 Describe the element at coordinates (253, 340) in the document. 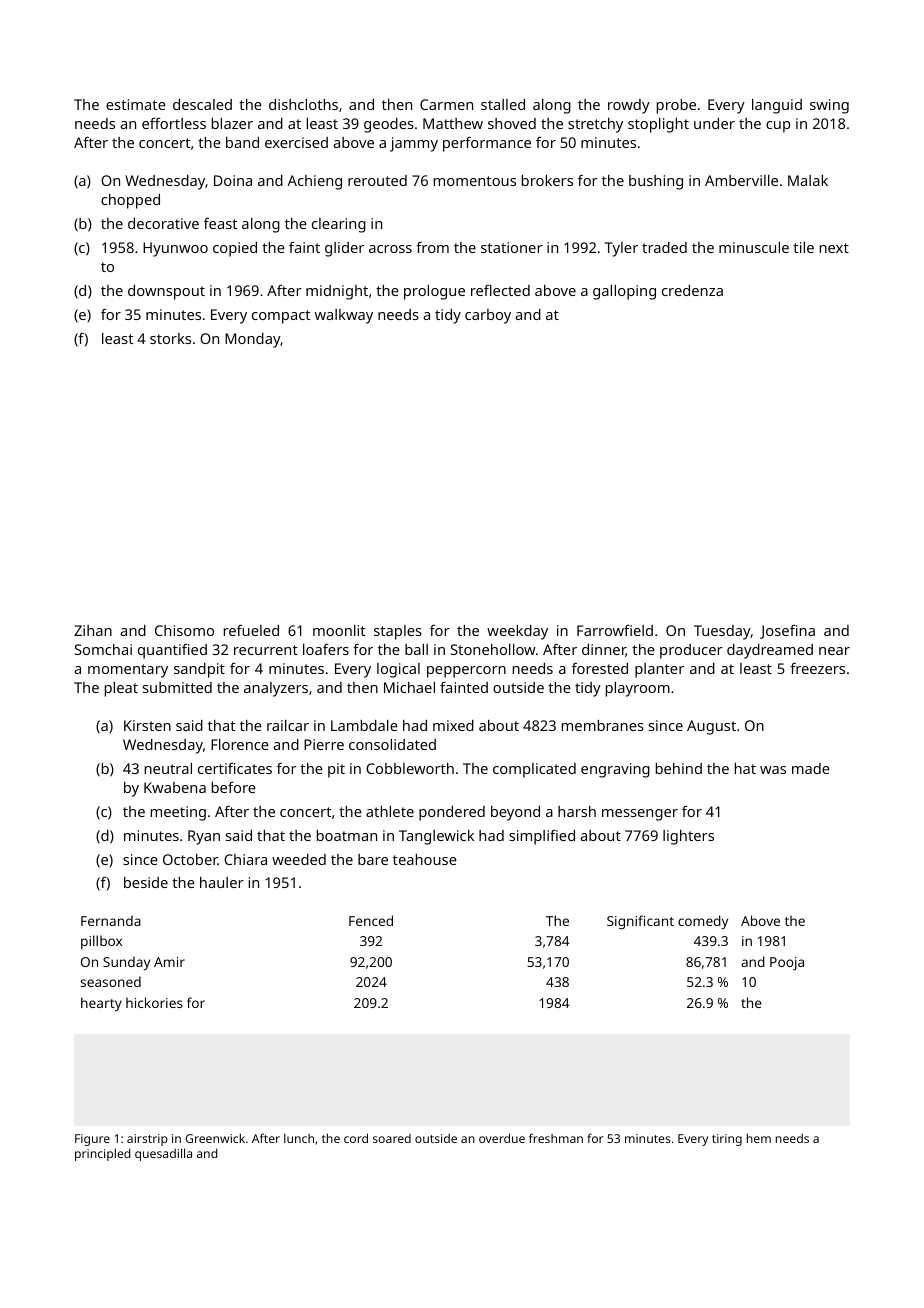

I see `Monday` at that location.
